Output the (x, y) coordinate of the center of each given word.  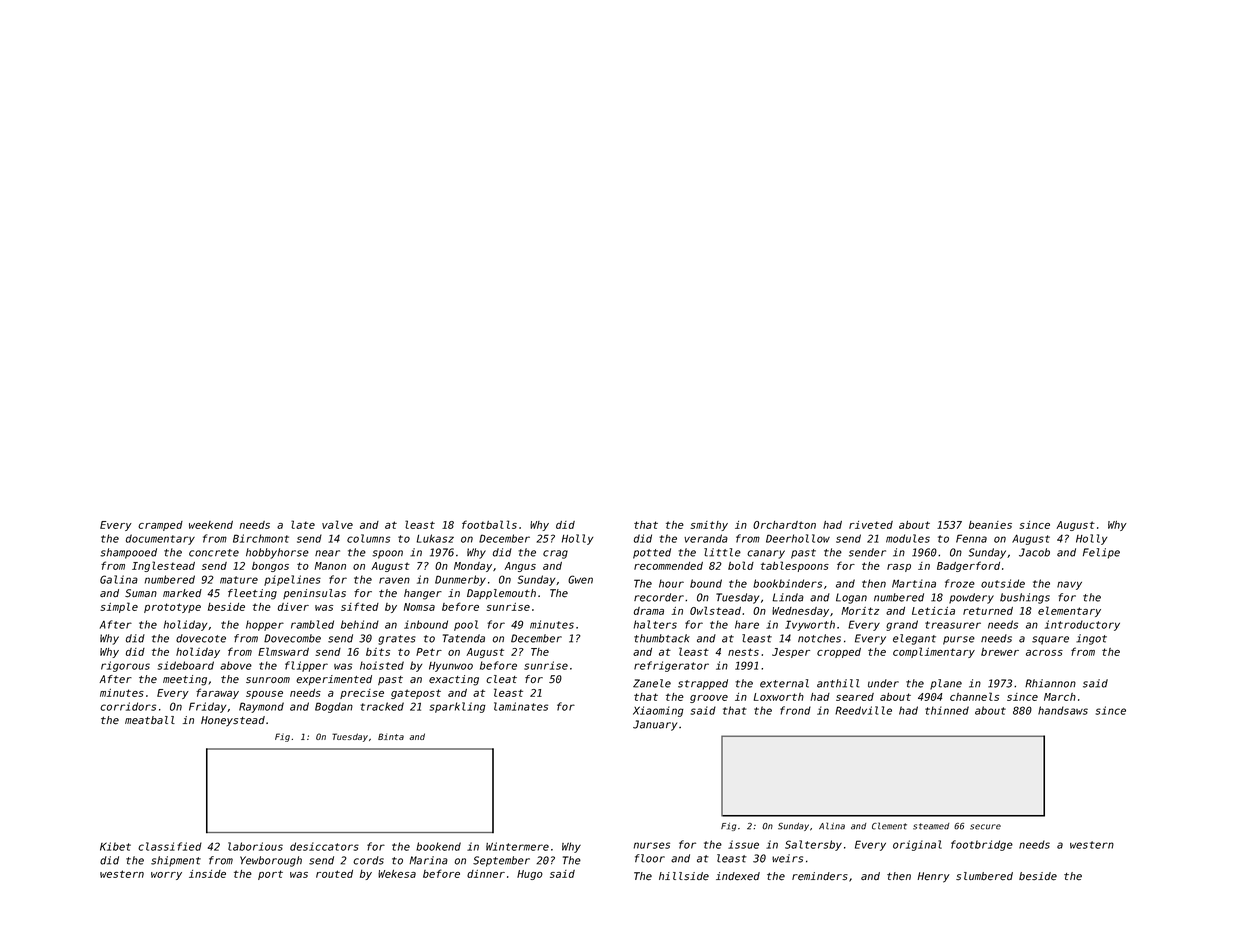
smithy (709, 526)
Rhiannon (1050, 683)
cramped (160, 526)
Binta (391, 736)
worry (166, 876)
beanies (990, 525)
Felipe (1101, 553)
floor (650, 858)
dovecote (201, 638)
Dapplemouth (501, 594)
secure (985, 827)
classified (170, 846)
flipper (306, 666)
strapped (703, 684)
